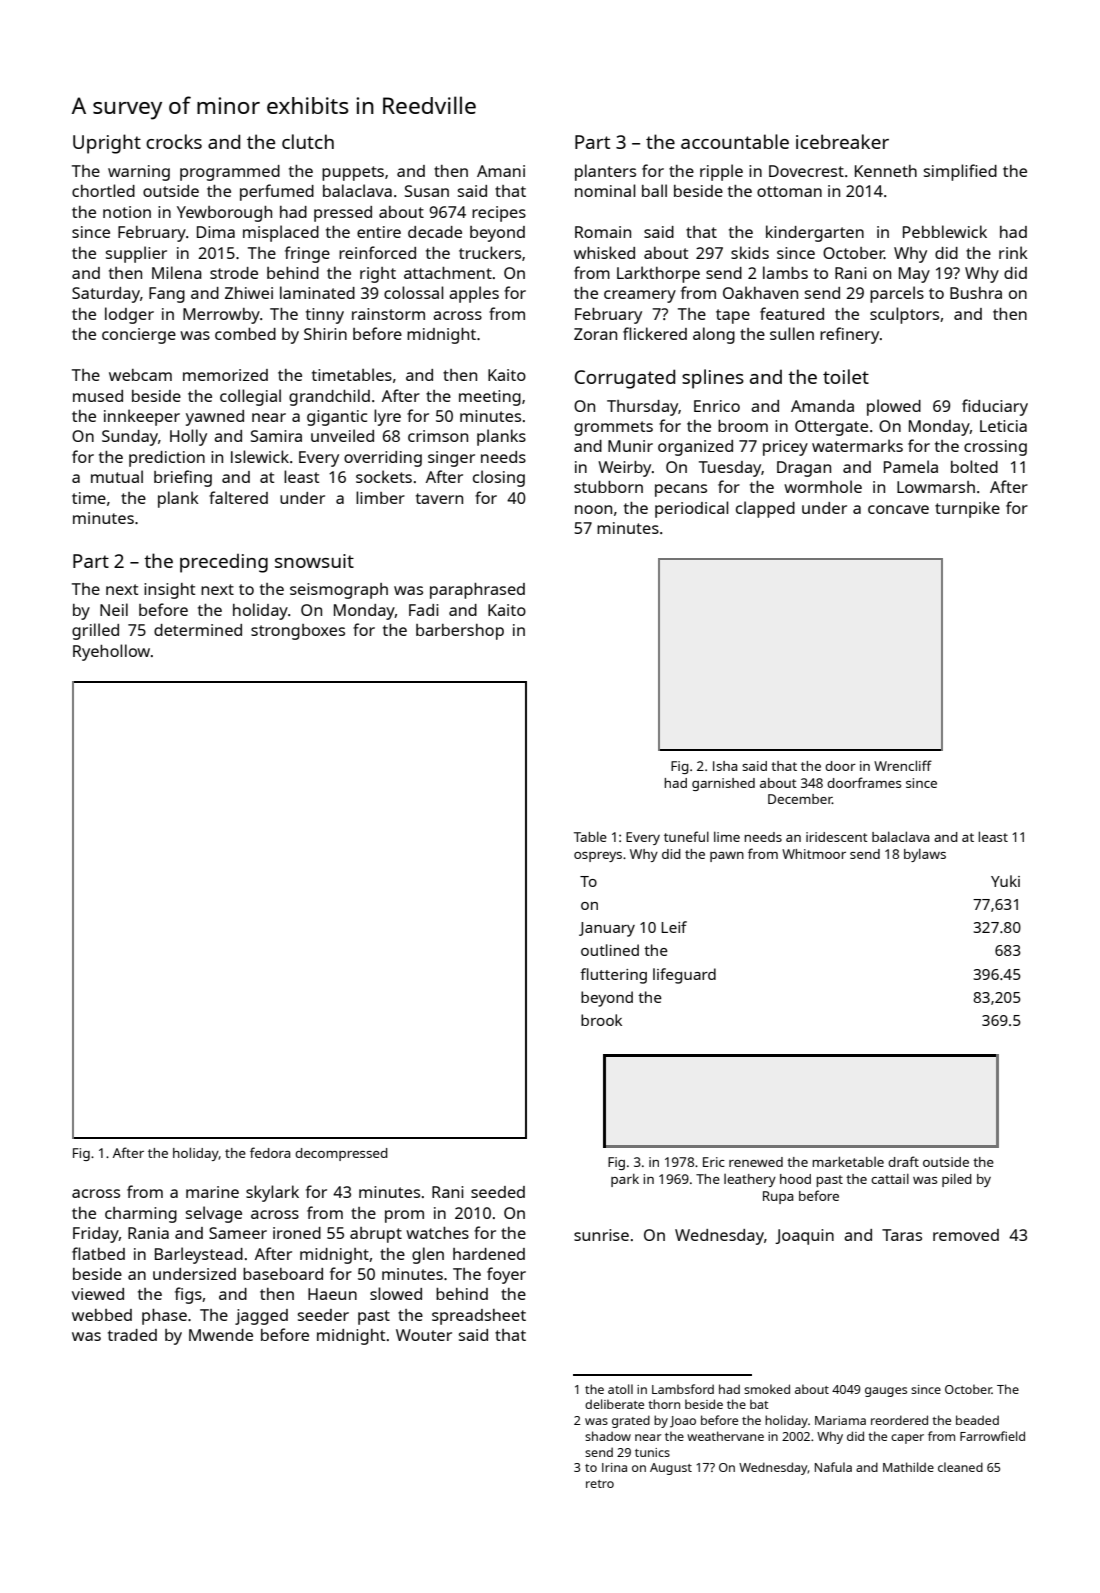  I want to click on Mathilde, so click(908, 1467).
